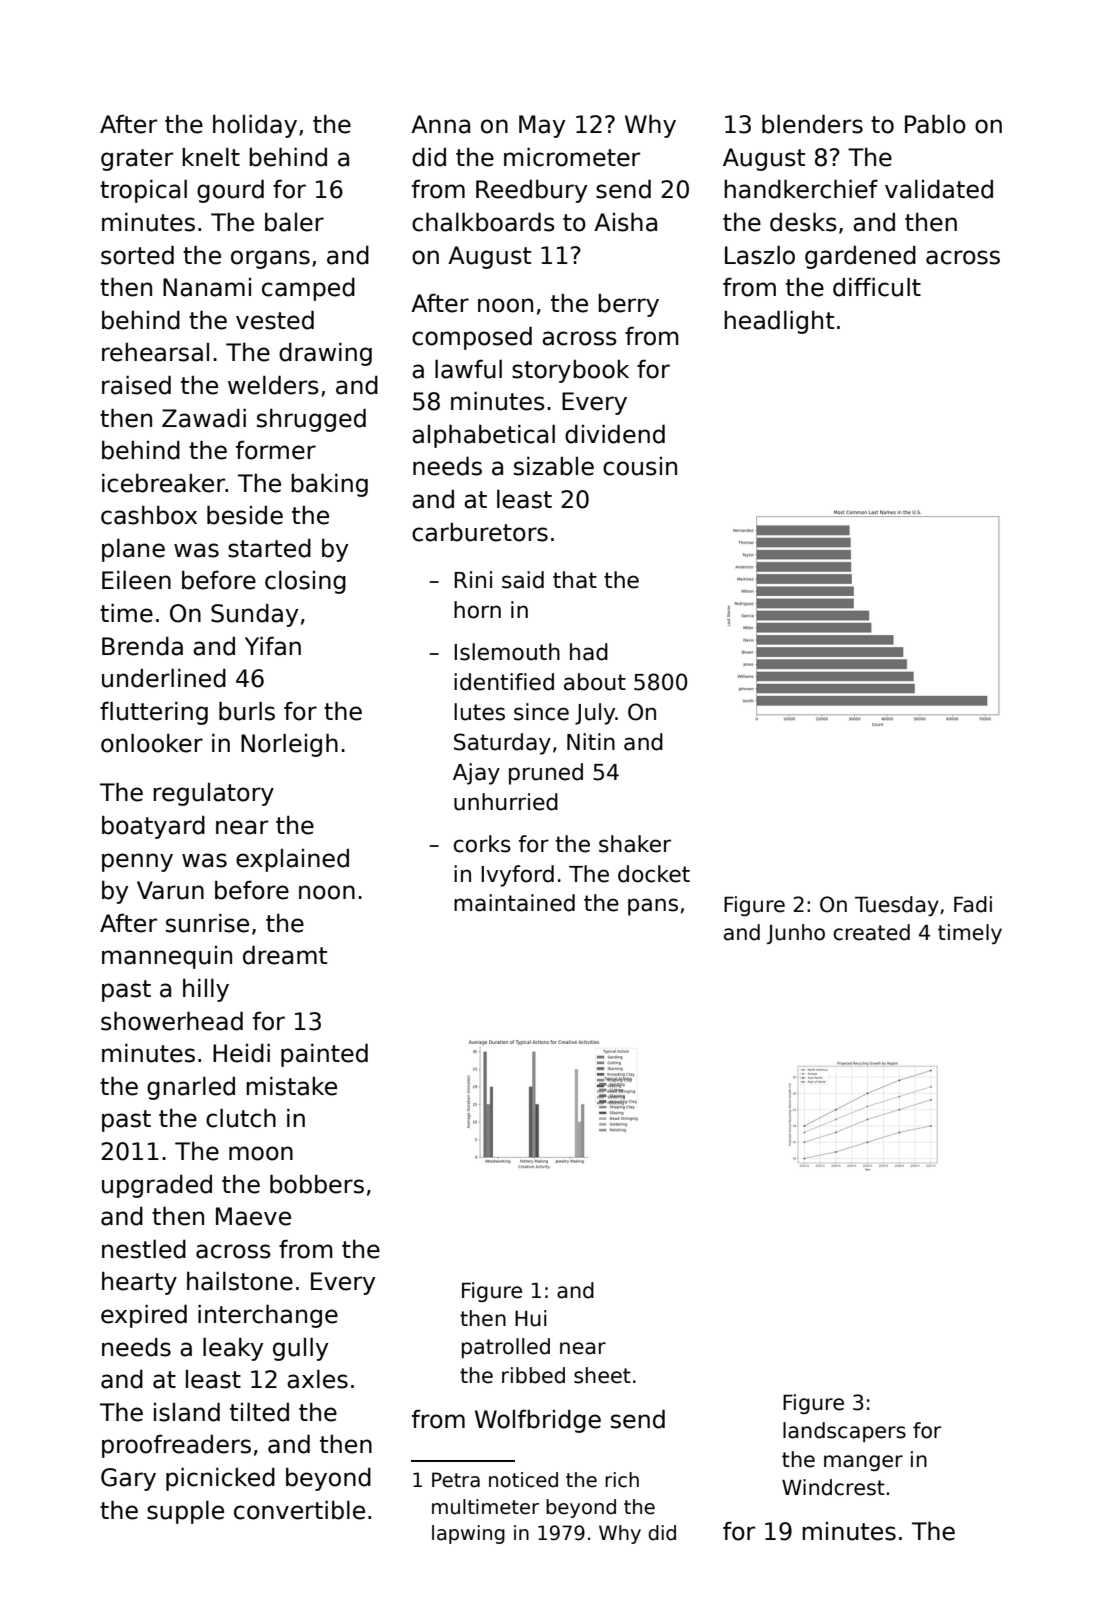 The height and width of the document is (1599, 1104). Describe the element at coordinates (220, 1479) in the document. I see `picnicked` at that location.
